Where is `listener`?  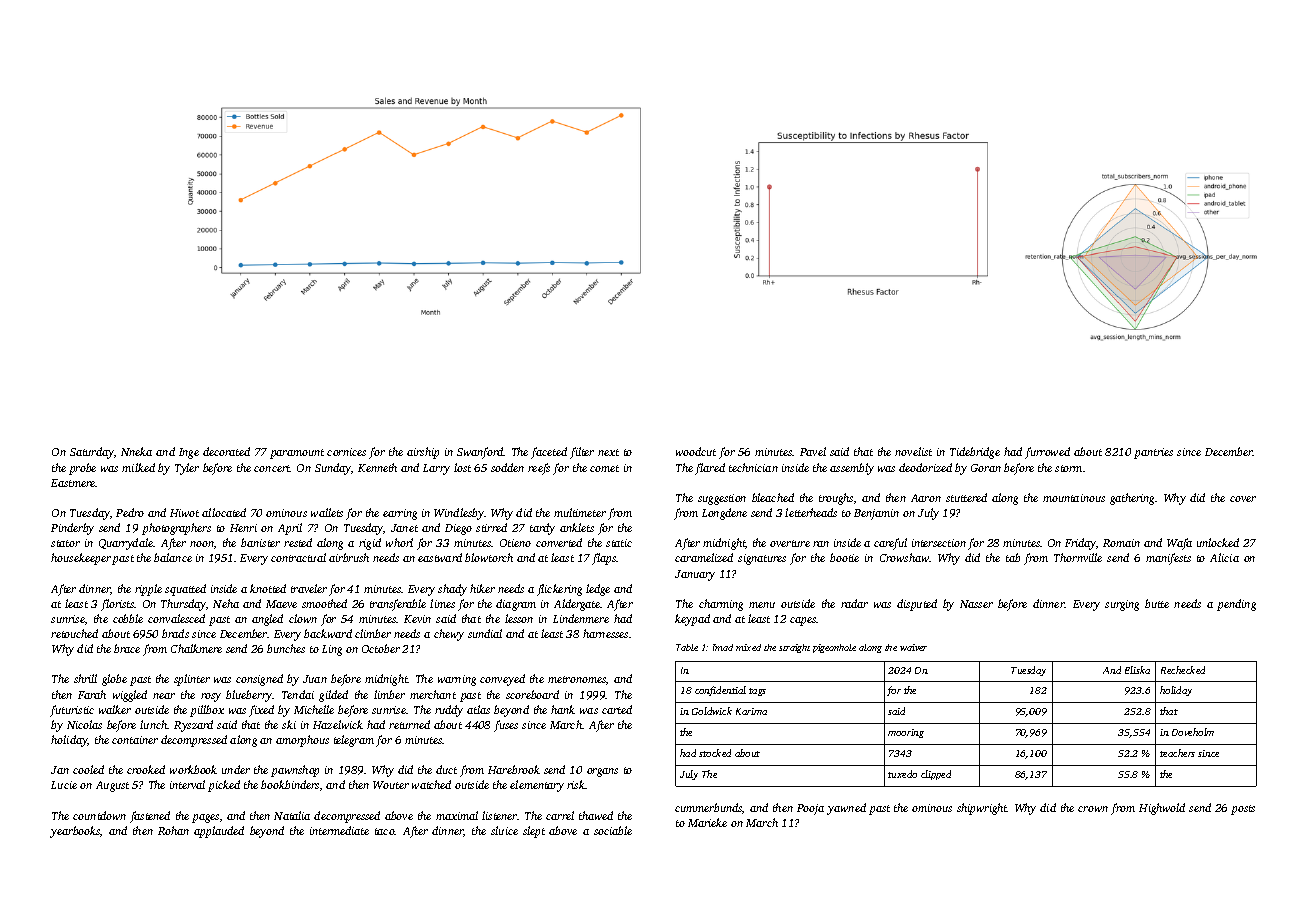
listener is located at coordinates (500, 815).
